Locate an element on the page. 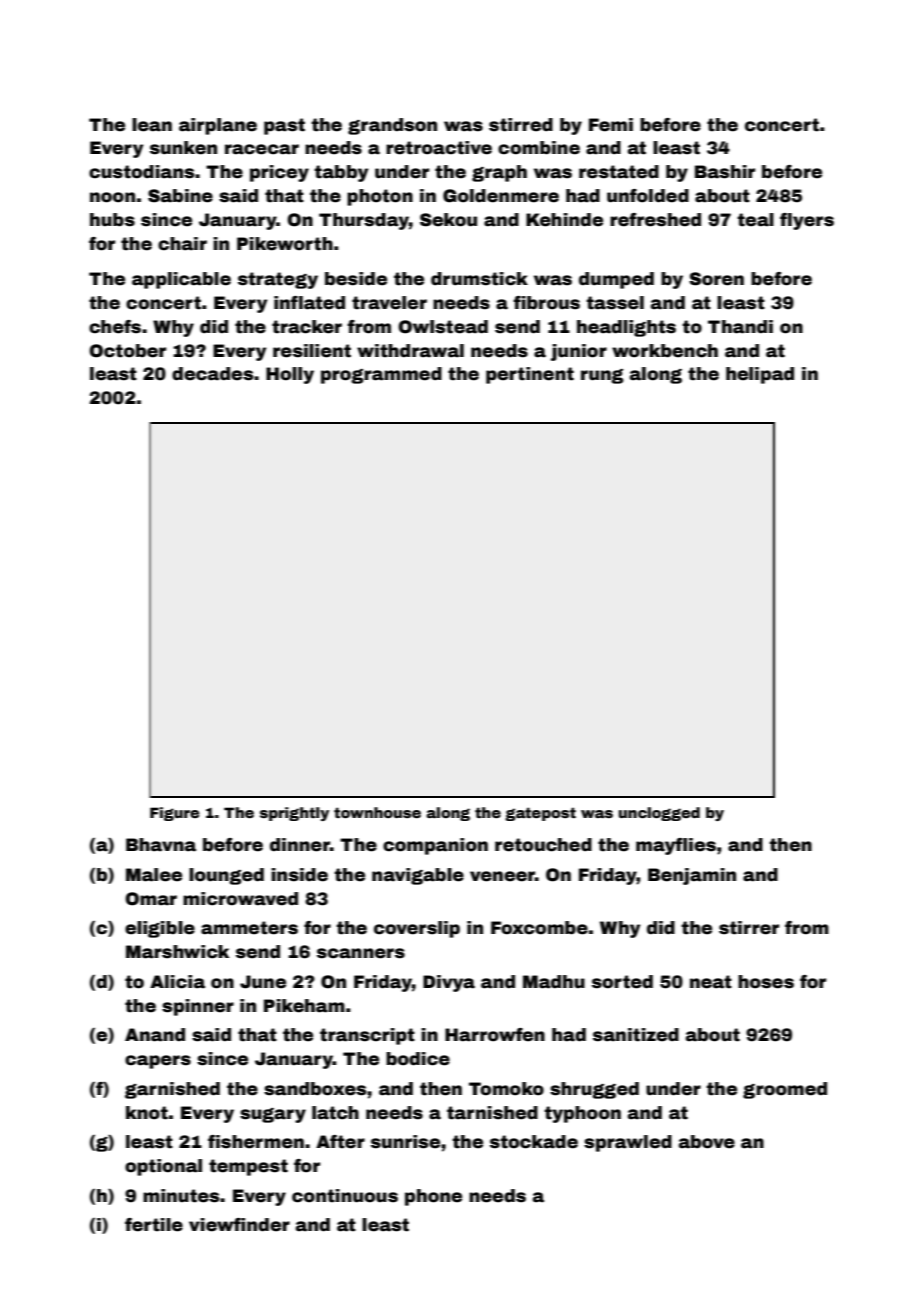 The width and height of the image is (924, 1314). gatepost is located at coordinates (540, 814).
